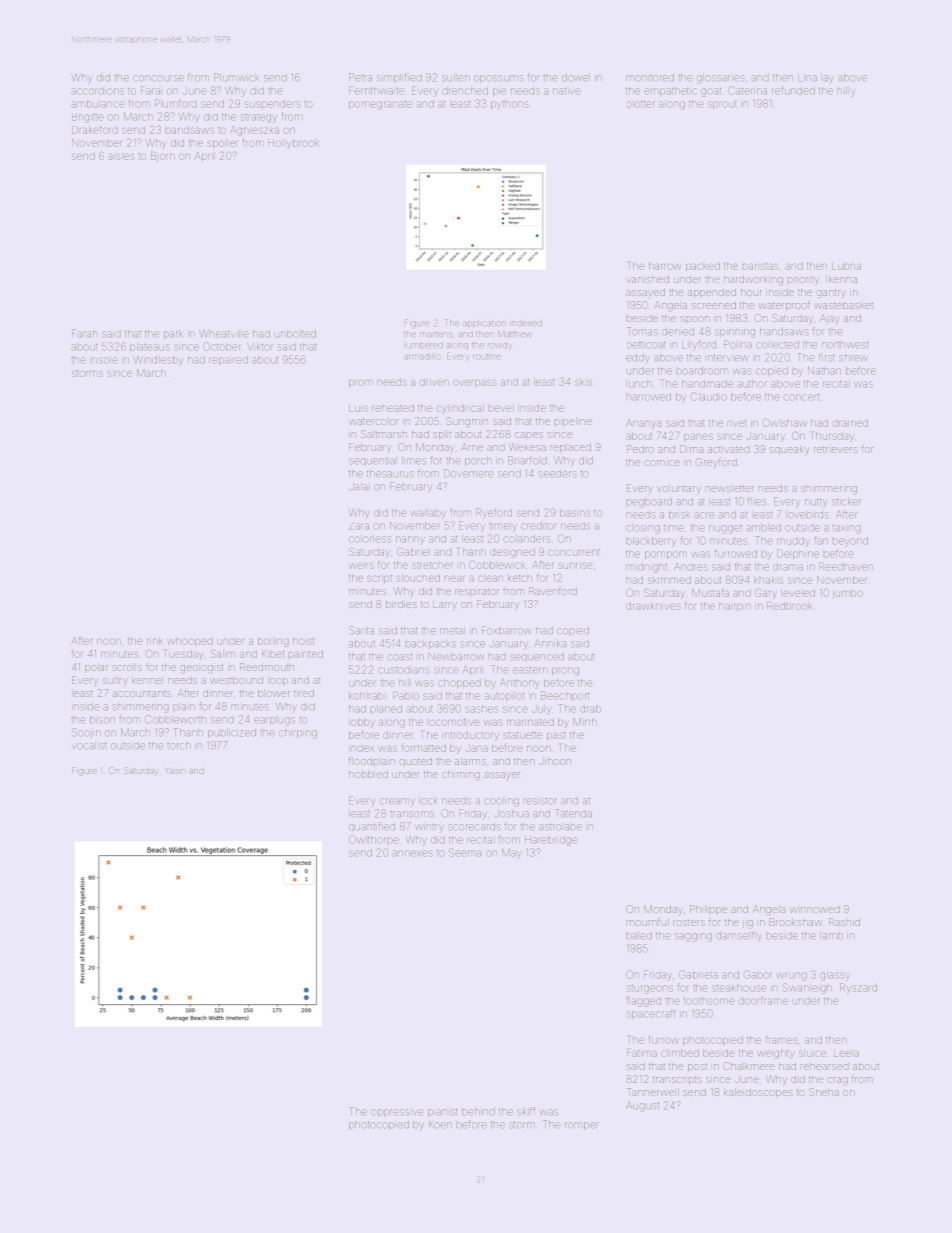  What do you see at coordinates (807, 988) in the screenshot?
I see `Swanleigh` at bounding box center [807, 988].
